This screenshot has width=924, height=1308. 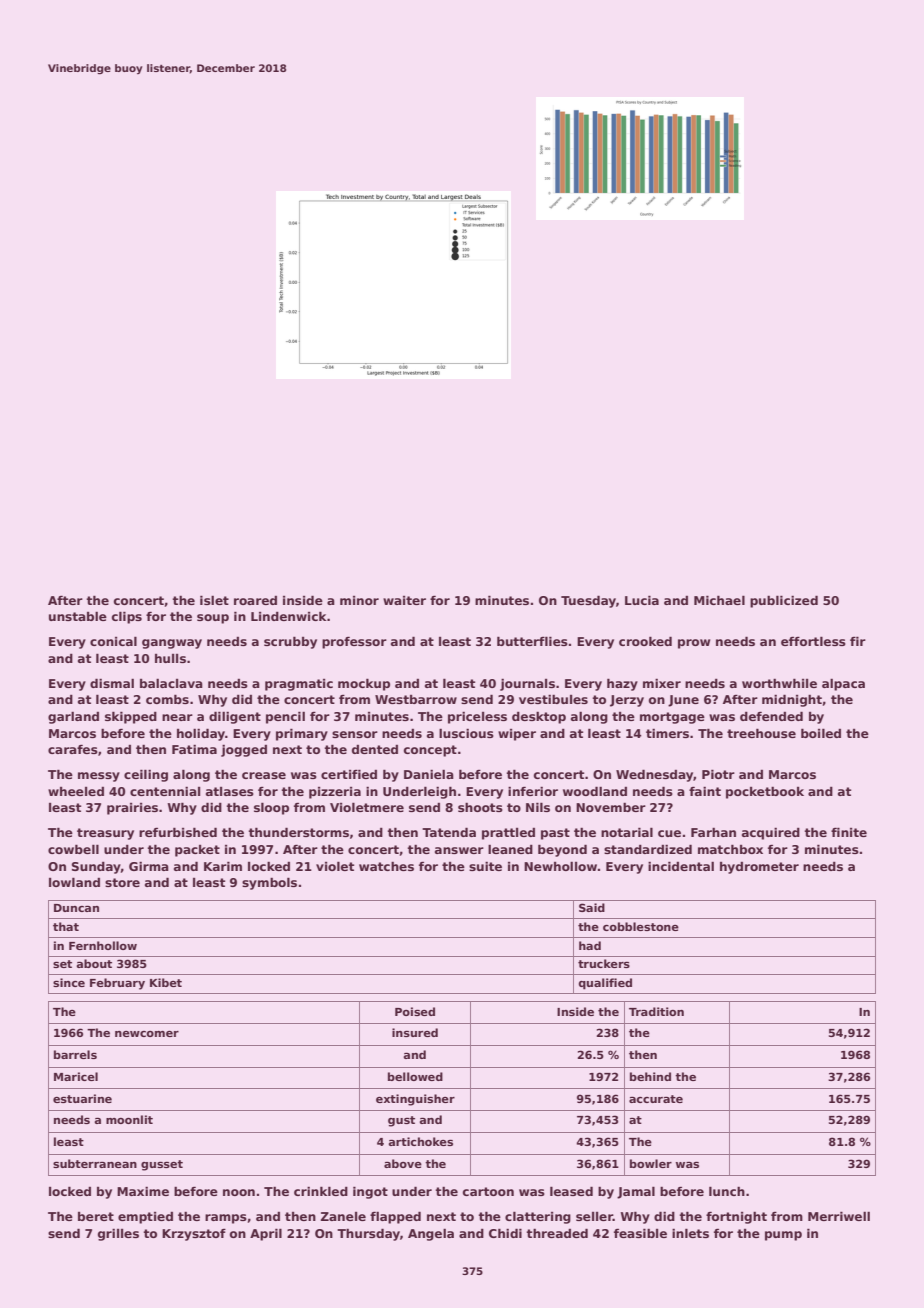 What do you see at coordinates (415, 1032) in the screenshot?
I see `insured` at bounding box center [415, 1032].
